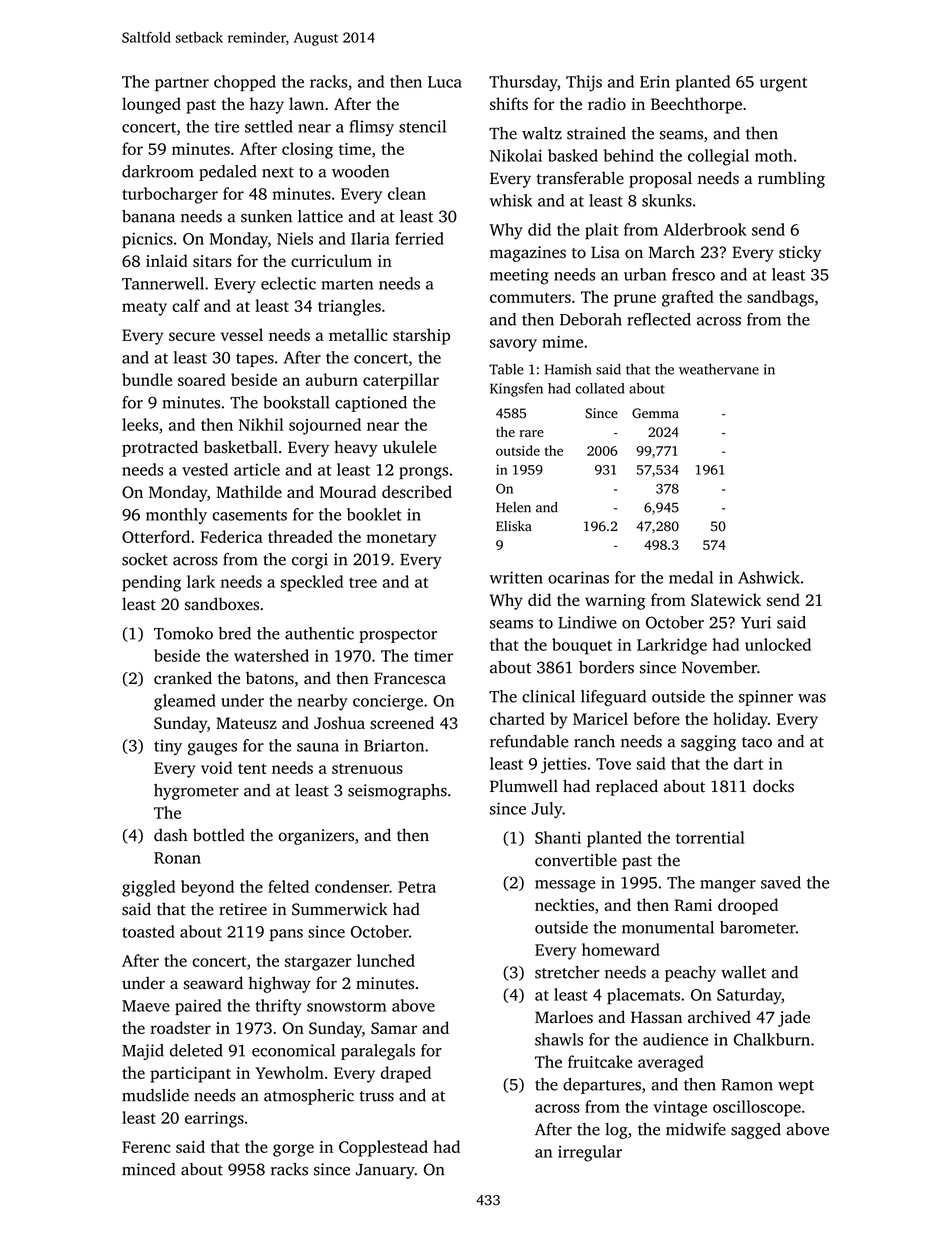 This document has height=1233, width=952. I want to click on toasted, so click(148, 931).
